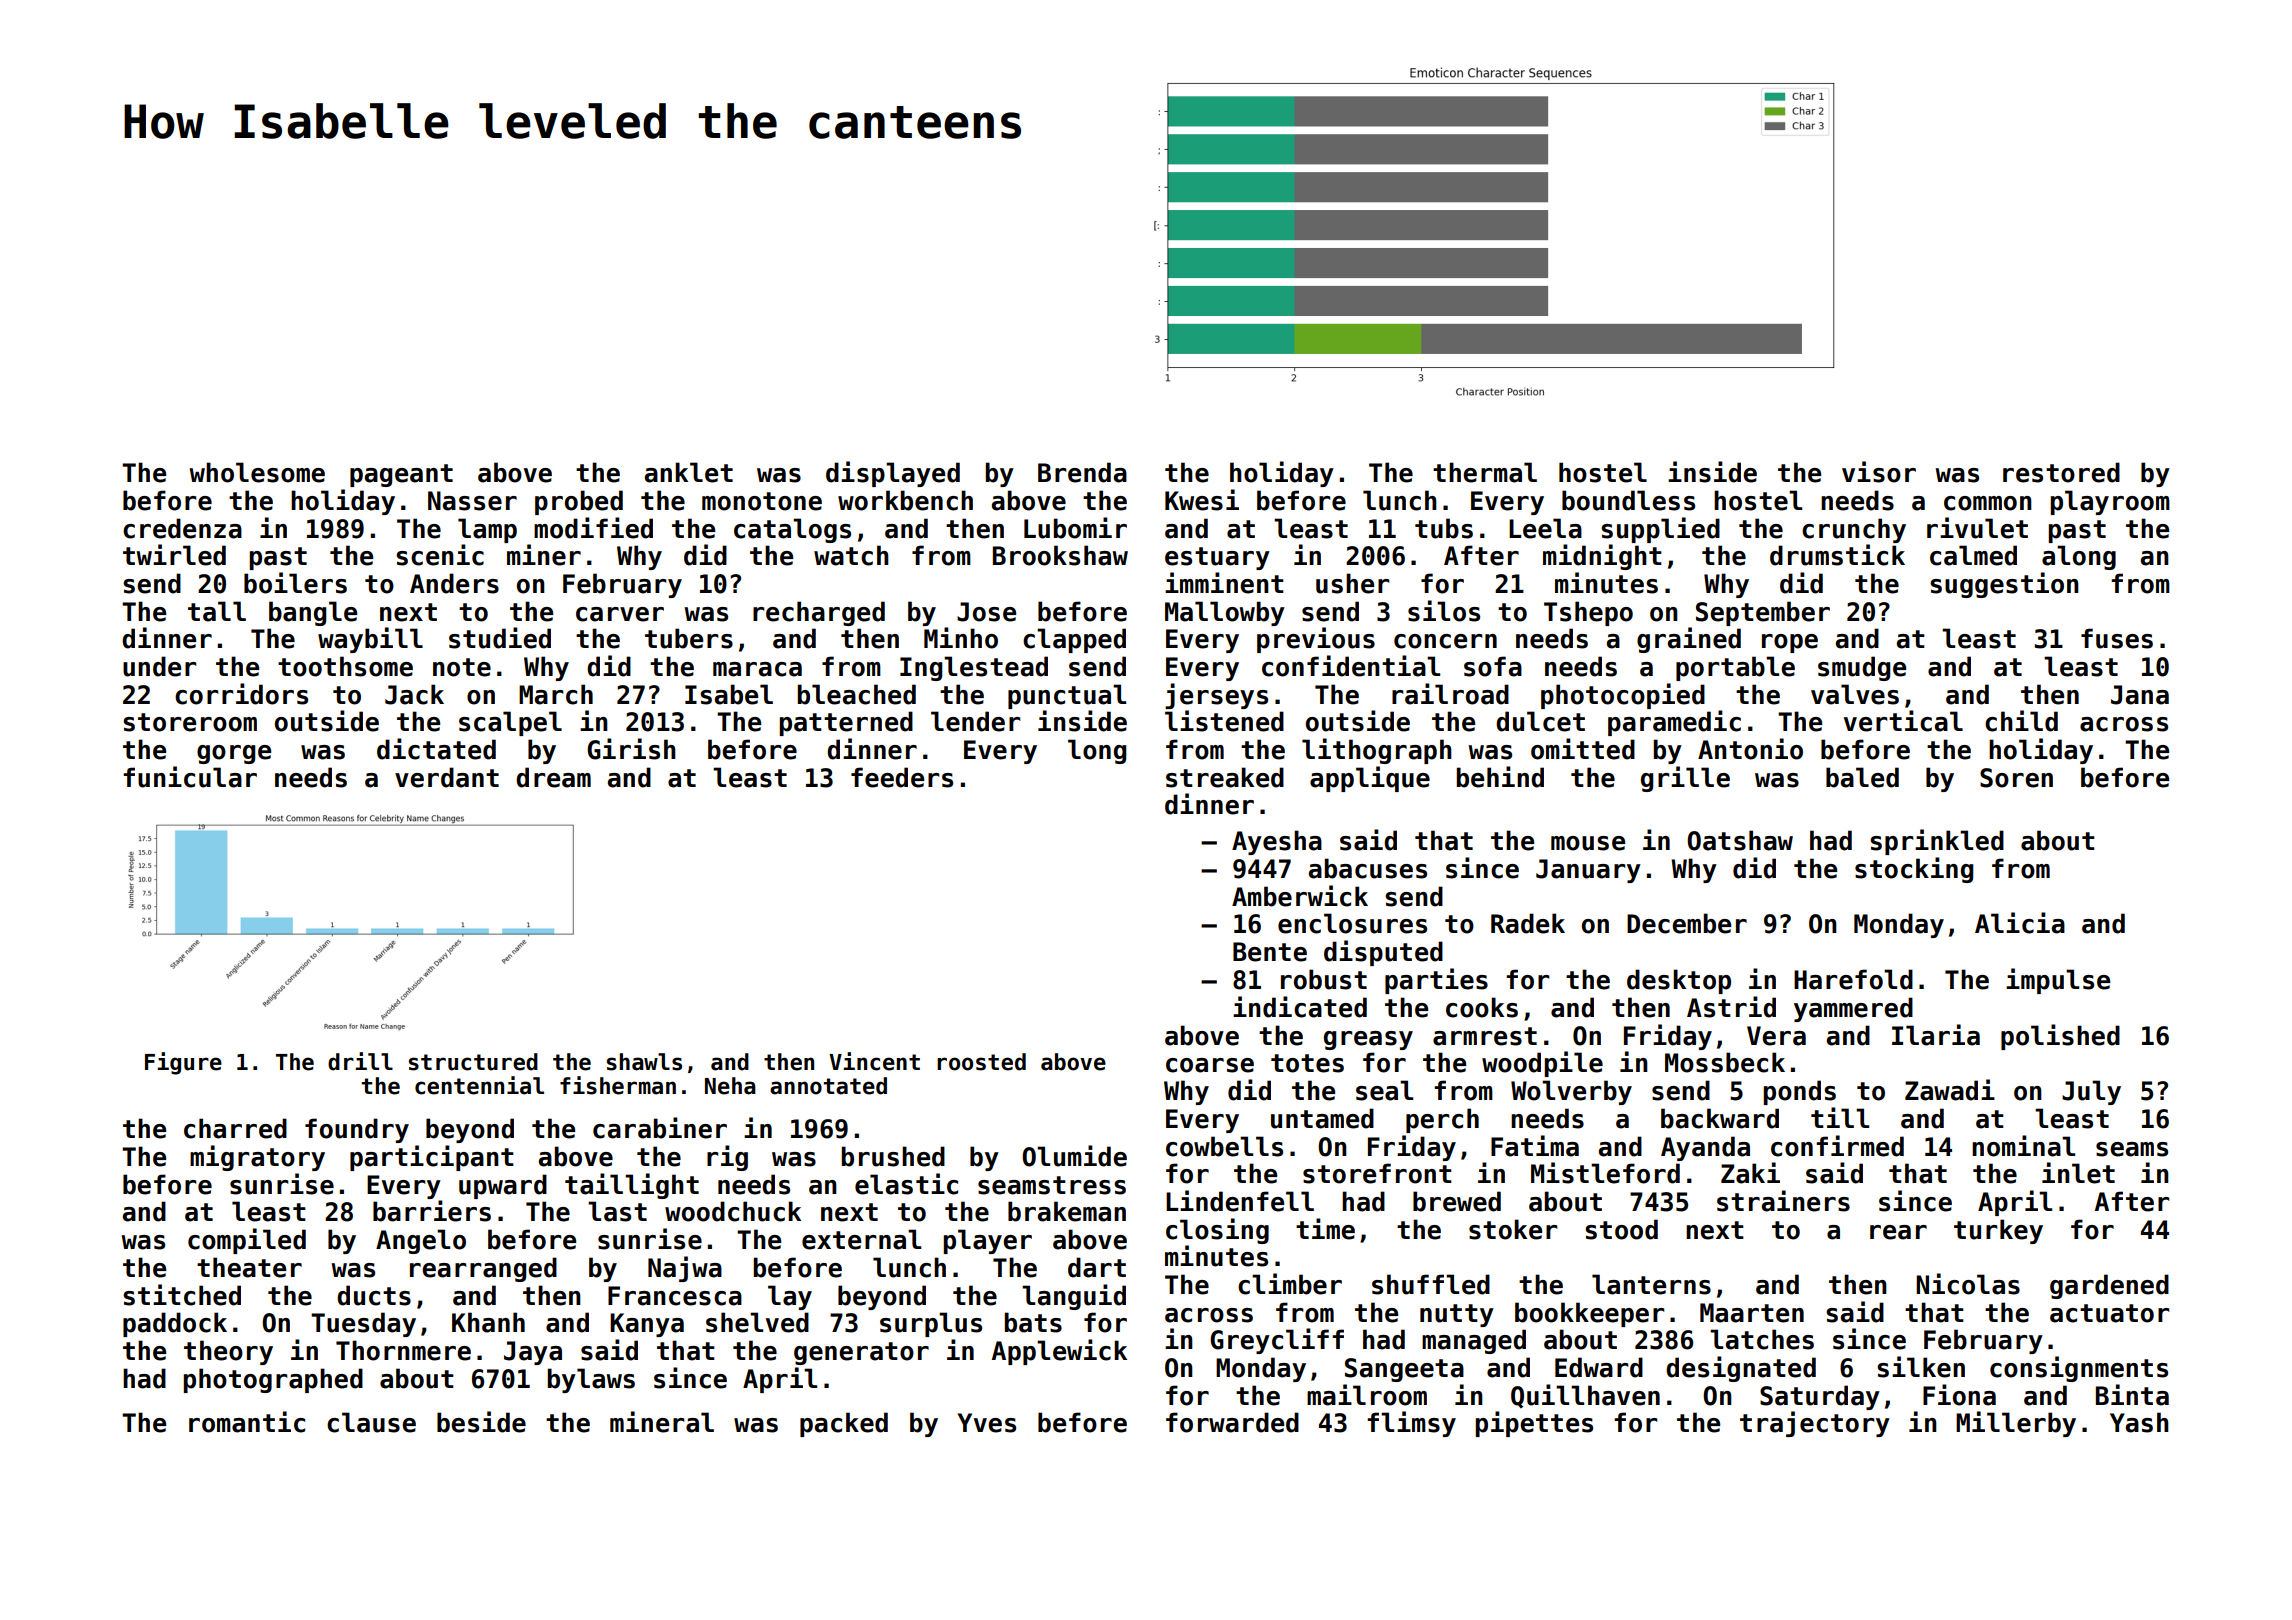 Image resolution: width=2292 pixels, height=1620 pixels. What do you see at coordinates (1937, 842) in the screenshot?
I see `sprinkled` at bounding box center [1937, 842].
